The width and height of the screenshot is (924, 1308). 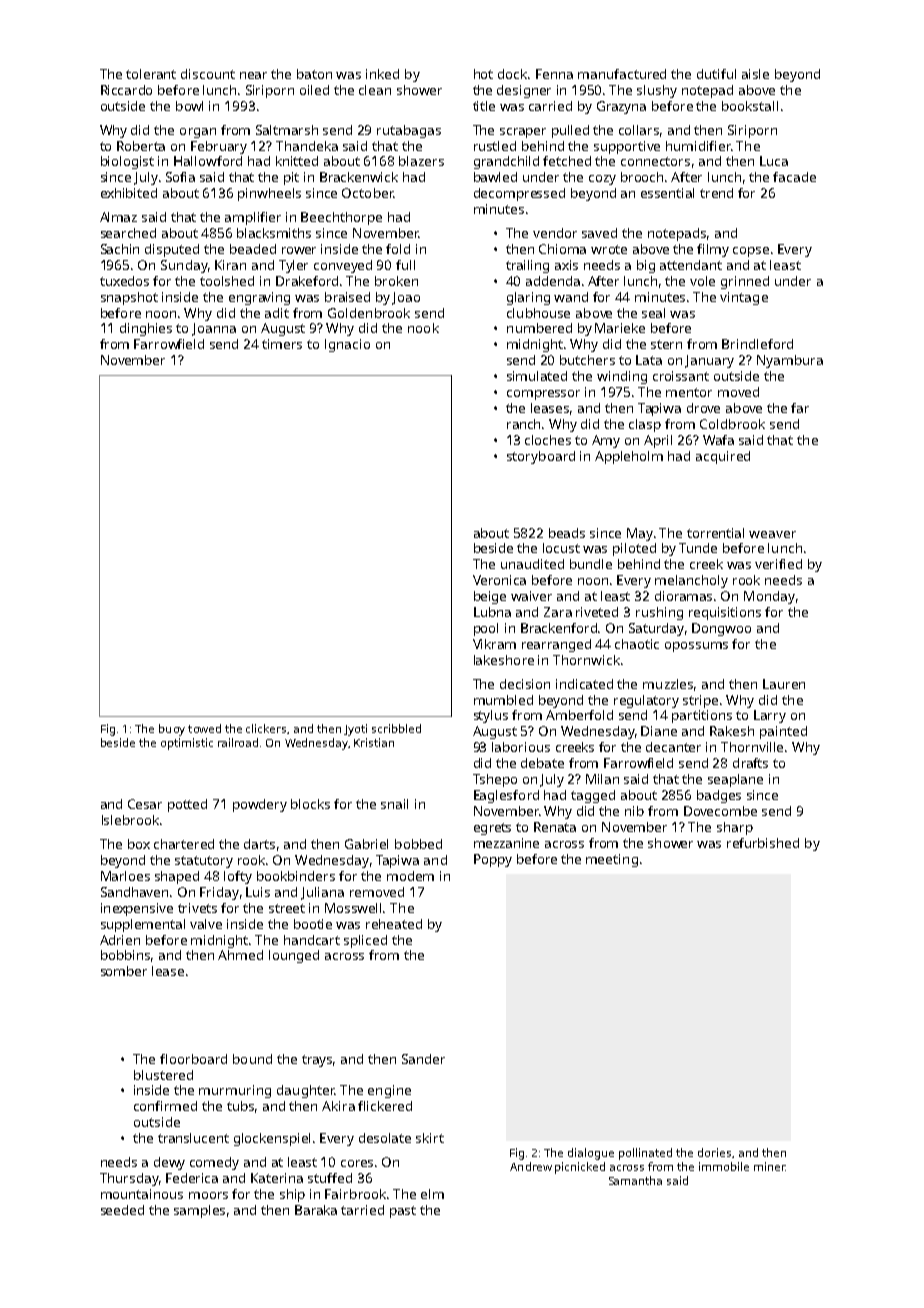 I want to click on Fenna, so click(x=554, y=74).
